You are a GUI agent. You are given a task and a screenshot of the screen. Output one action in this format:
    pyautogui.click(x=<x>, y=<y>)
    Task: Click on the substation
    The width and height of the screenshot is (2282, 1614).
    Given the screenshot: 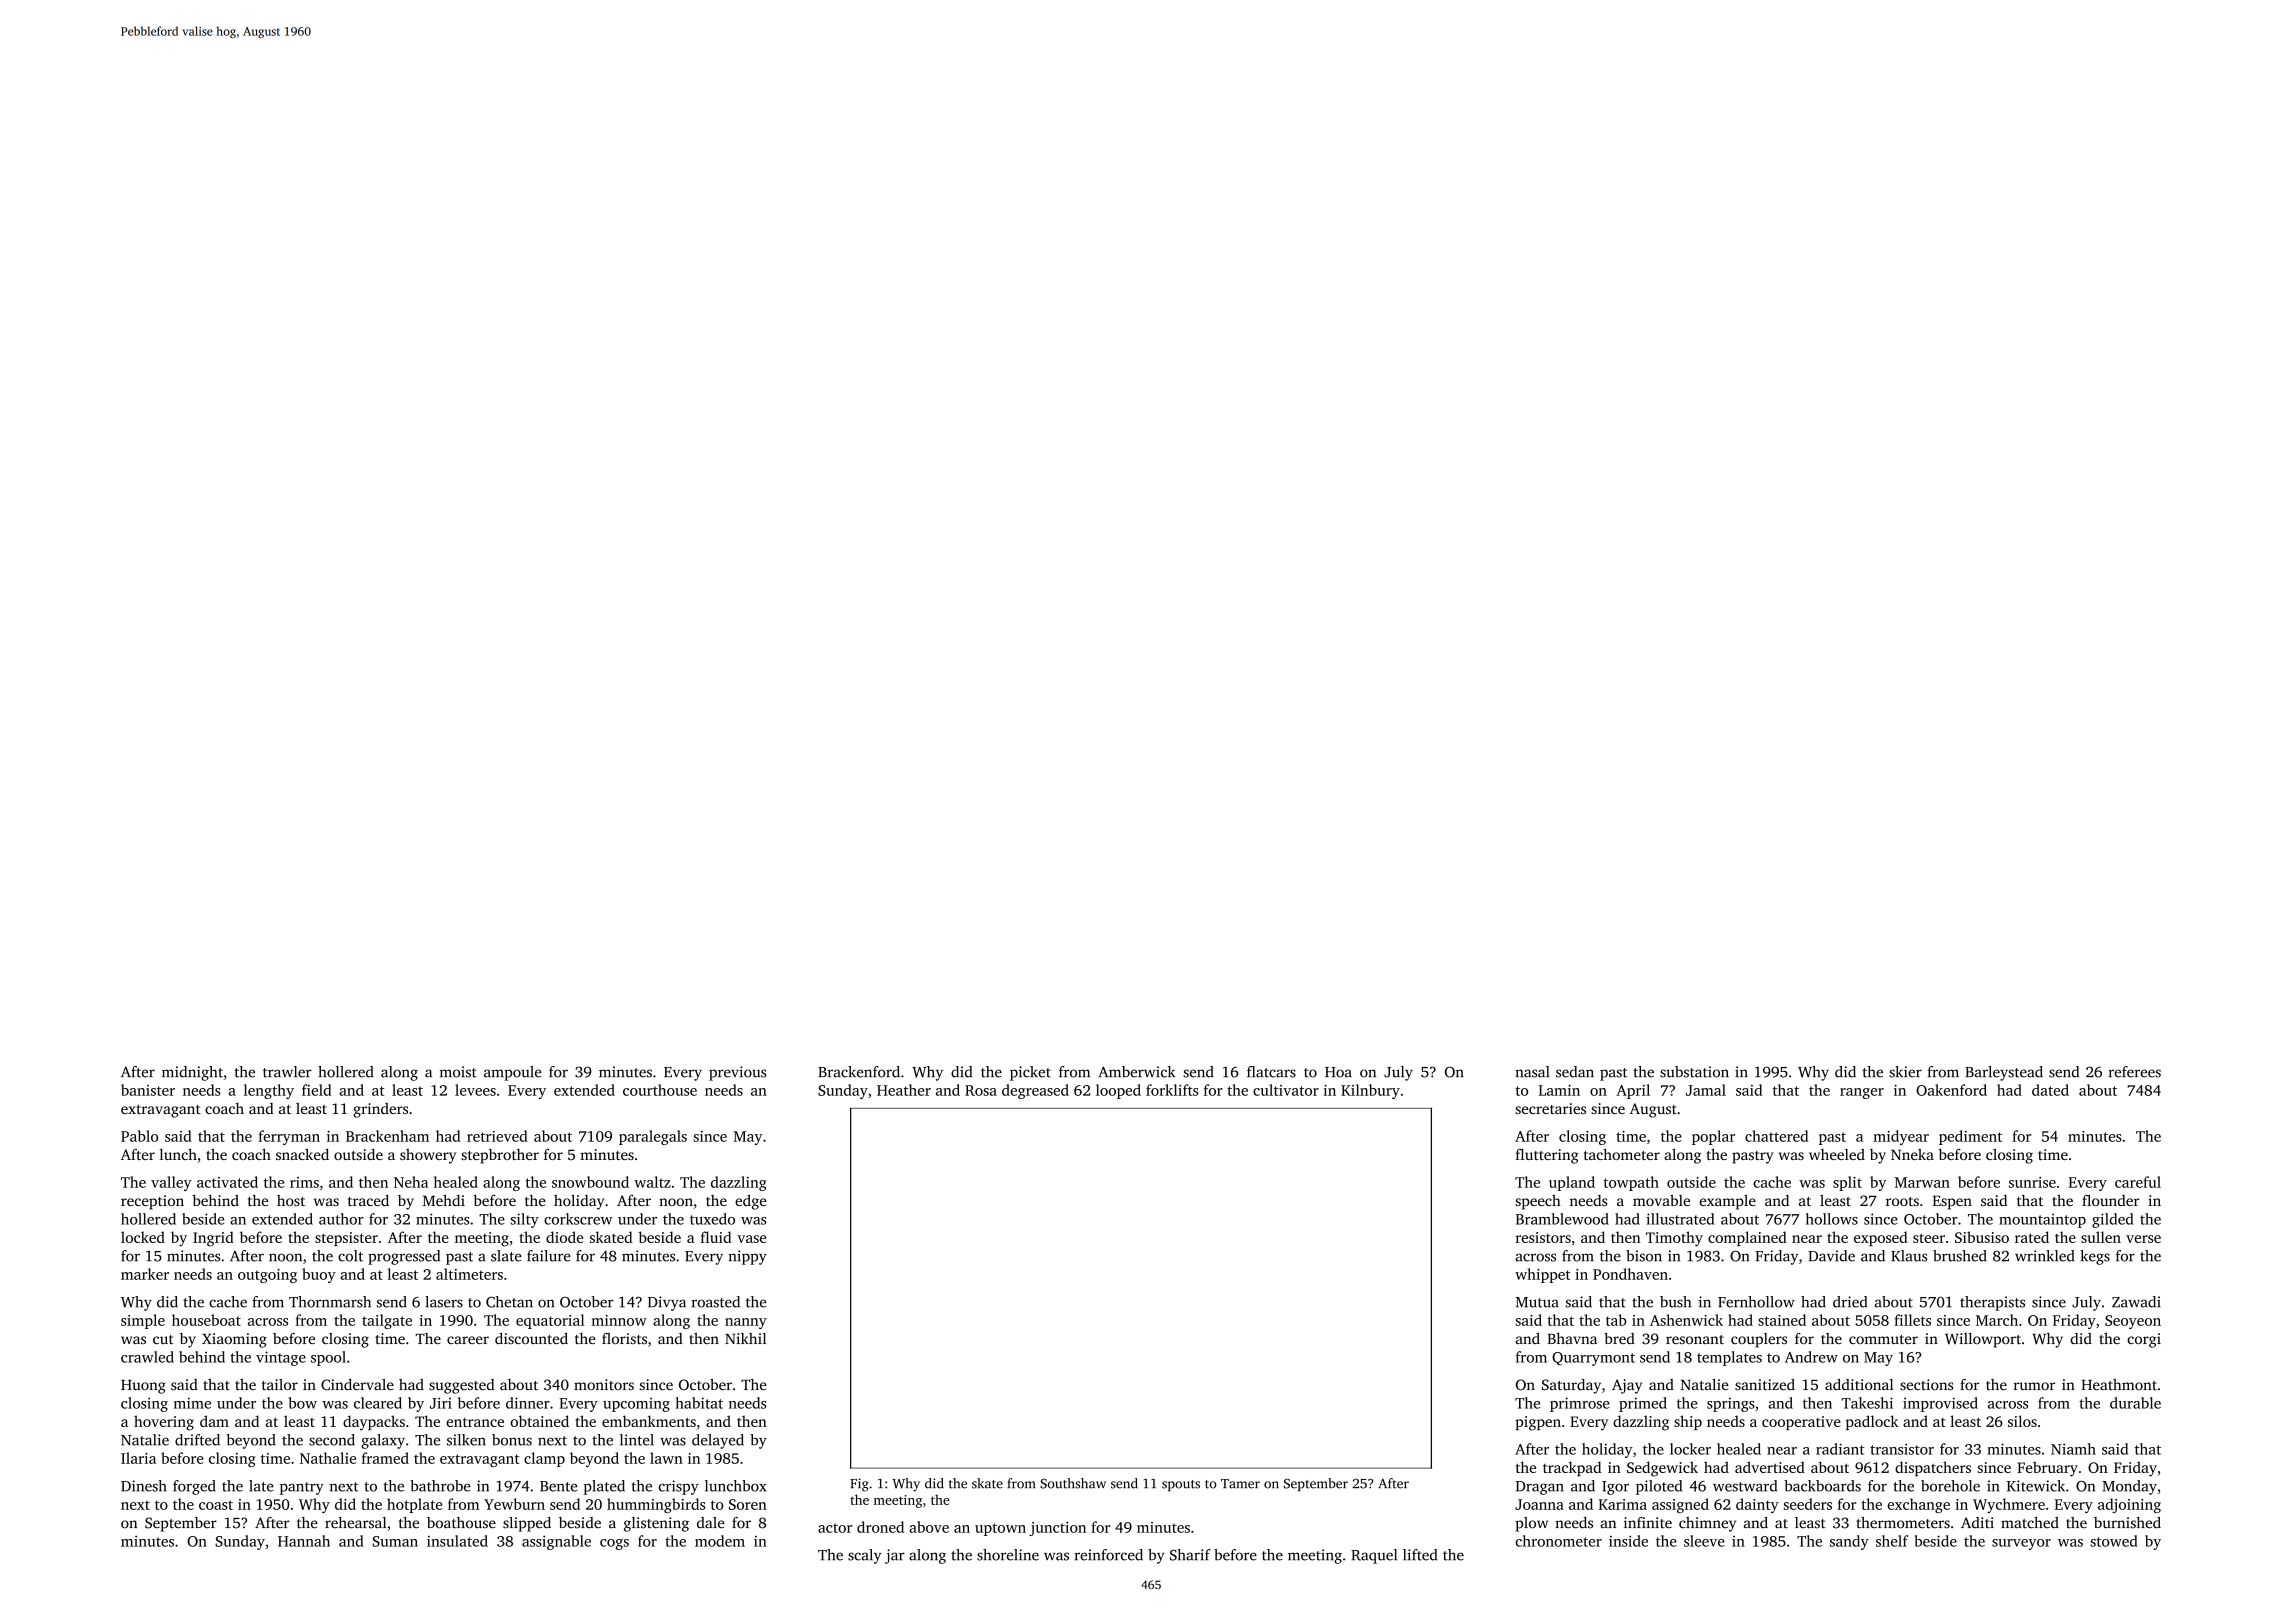 What is the action you would take?
    pyautogui.click(x=1694, y=1072)
